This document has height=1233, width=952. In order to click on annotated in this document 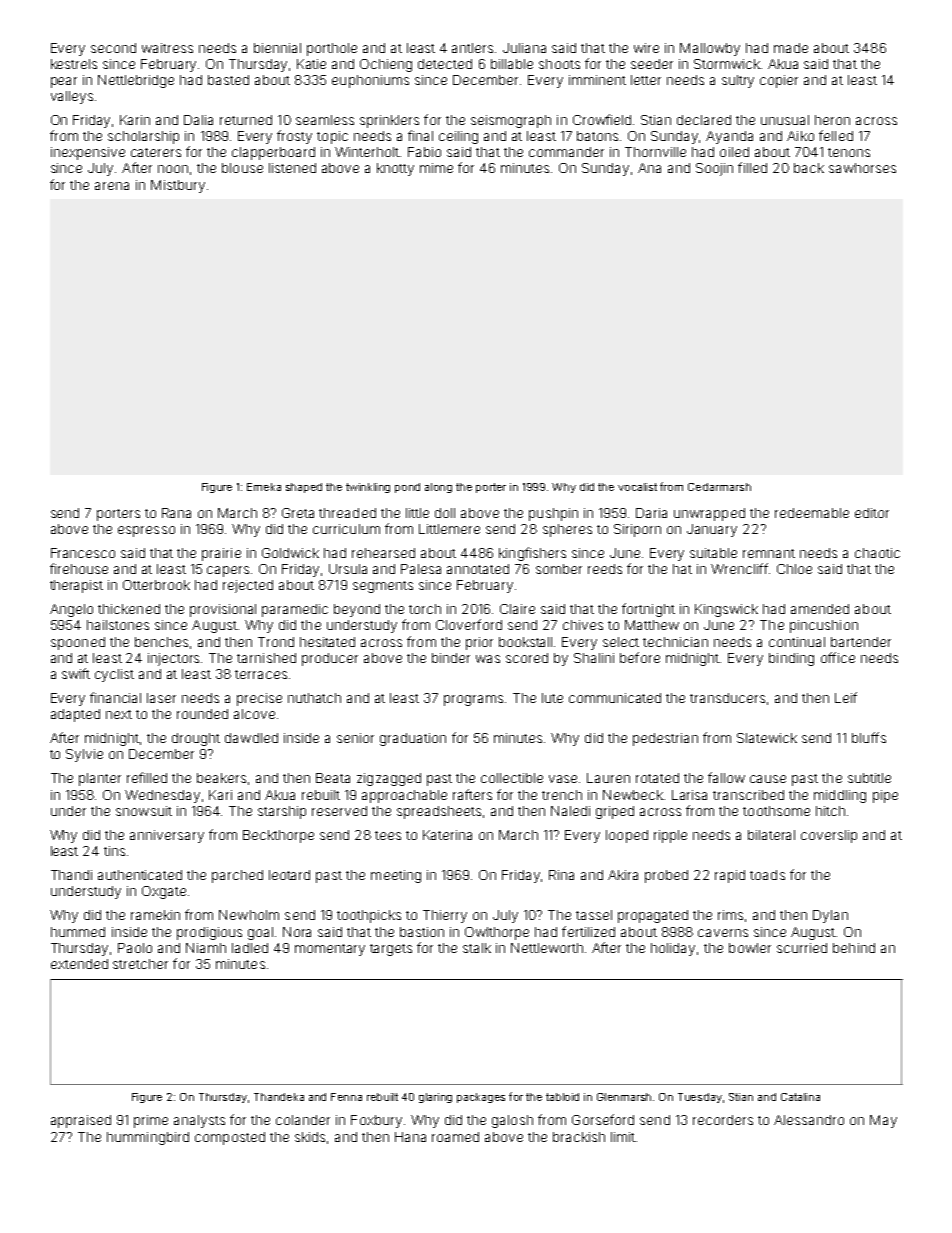, I will do `click(478, 569)`.
